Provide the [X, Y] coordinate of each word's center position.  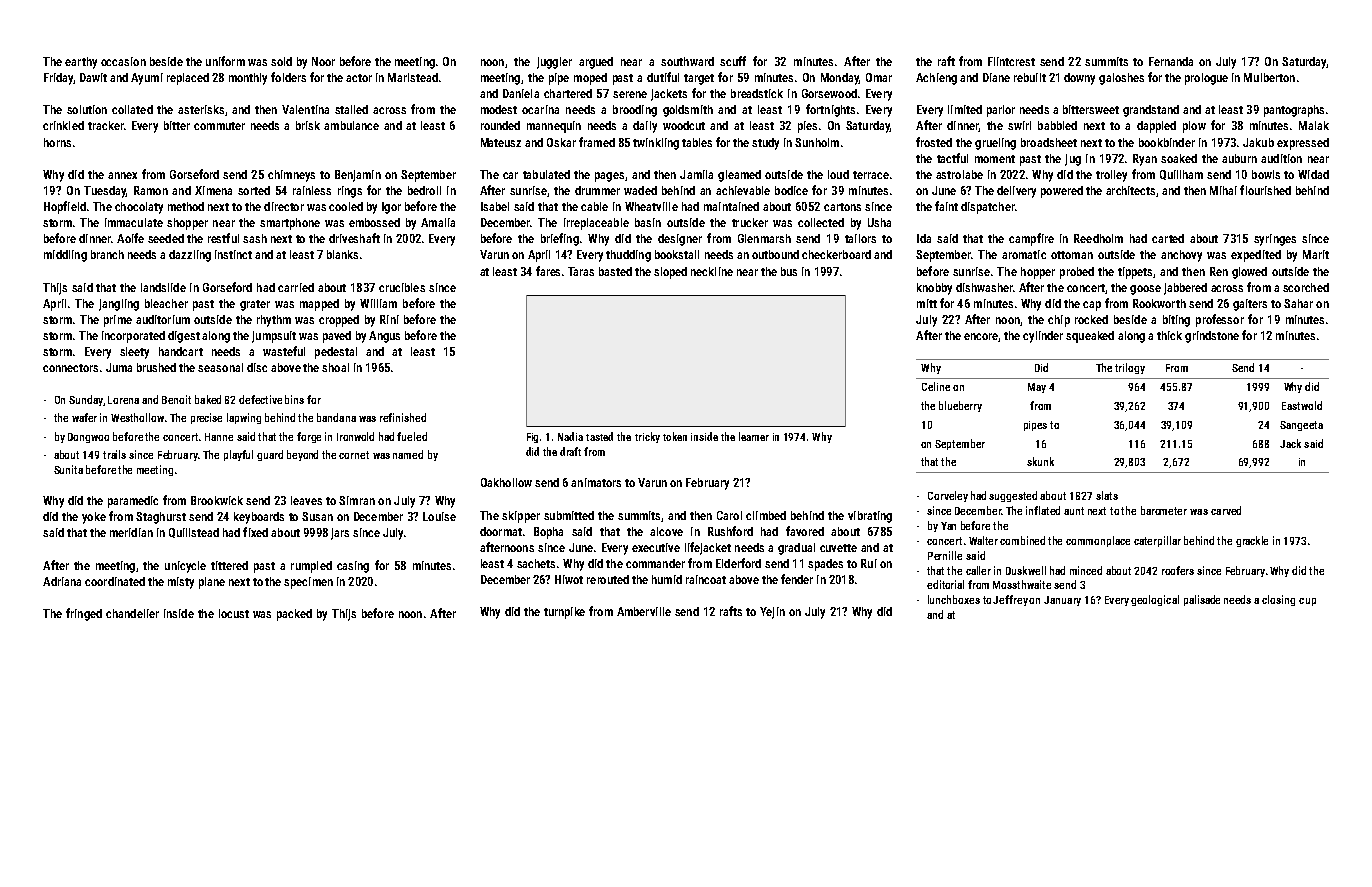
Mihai [1223, 190]
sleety [134, 353]
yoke [94, 518]
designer [680, 240]
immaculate [134, 222]
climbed [766, 515]
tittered [229, 565]
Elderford [738, 563]
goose [1145, 290]
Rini [389, 319]
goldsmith [688, 111]
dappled [1156, 127]
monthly [248, 79]
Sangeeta [1301, 426]
